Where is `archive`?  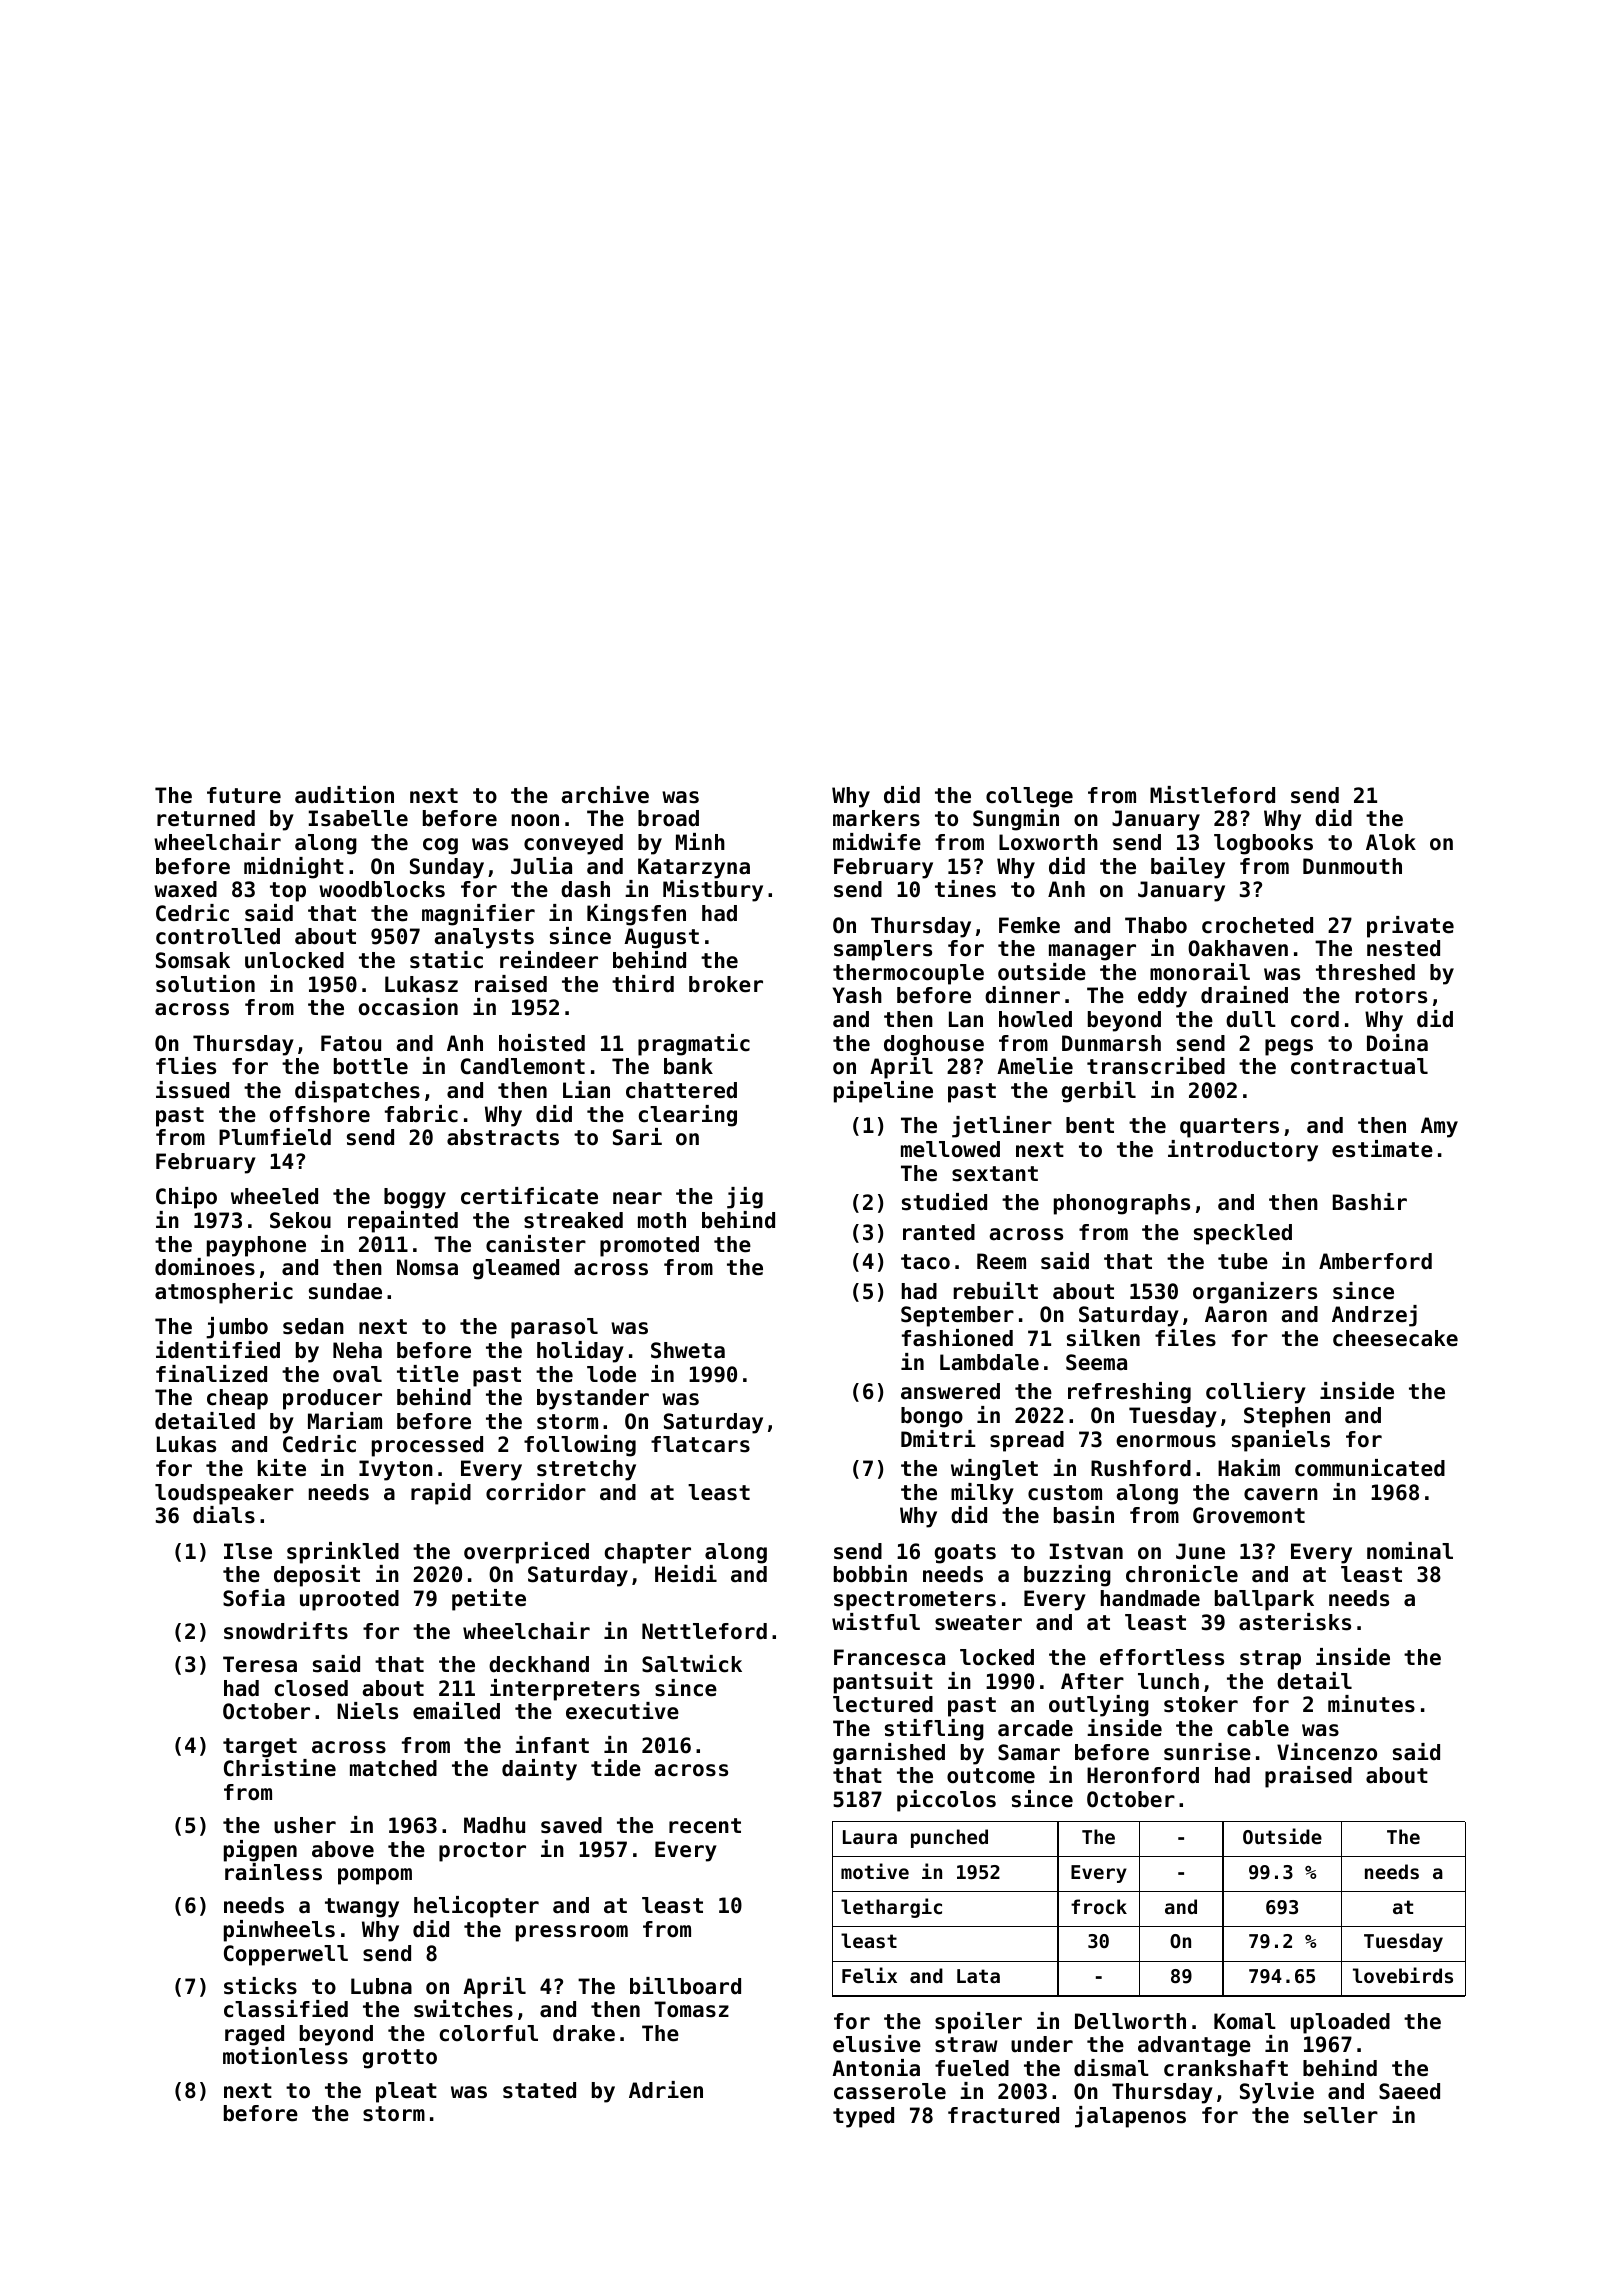
archive is located at coordinates (605, 795).
